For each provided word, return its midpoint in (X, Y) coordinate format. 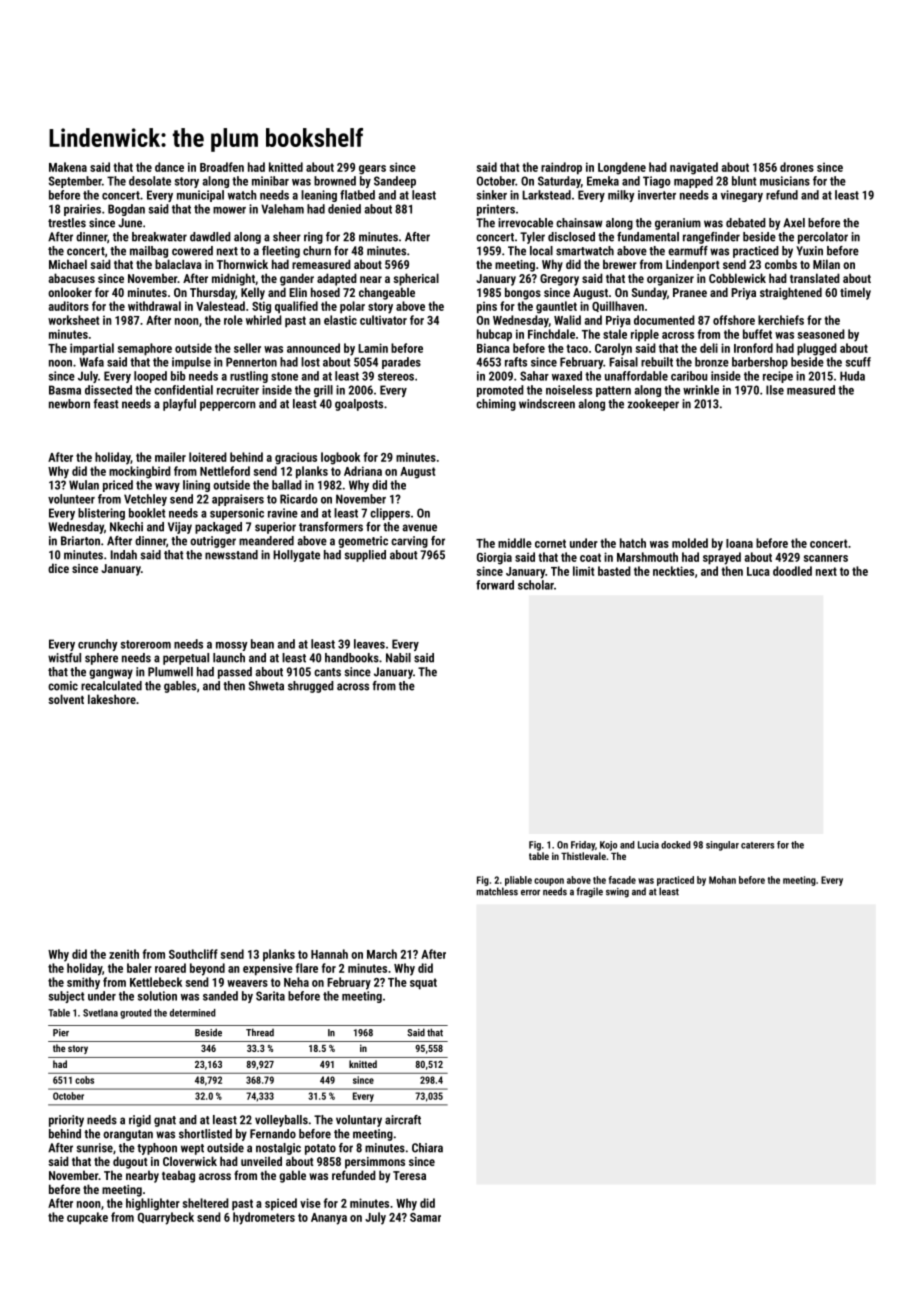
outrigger (213, 542)
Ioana (739, 543)
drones (797, 167)
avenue (419, 528)
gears (372, 170)
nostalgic (278, 1149)
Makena (68, 167)
